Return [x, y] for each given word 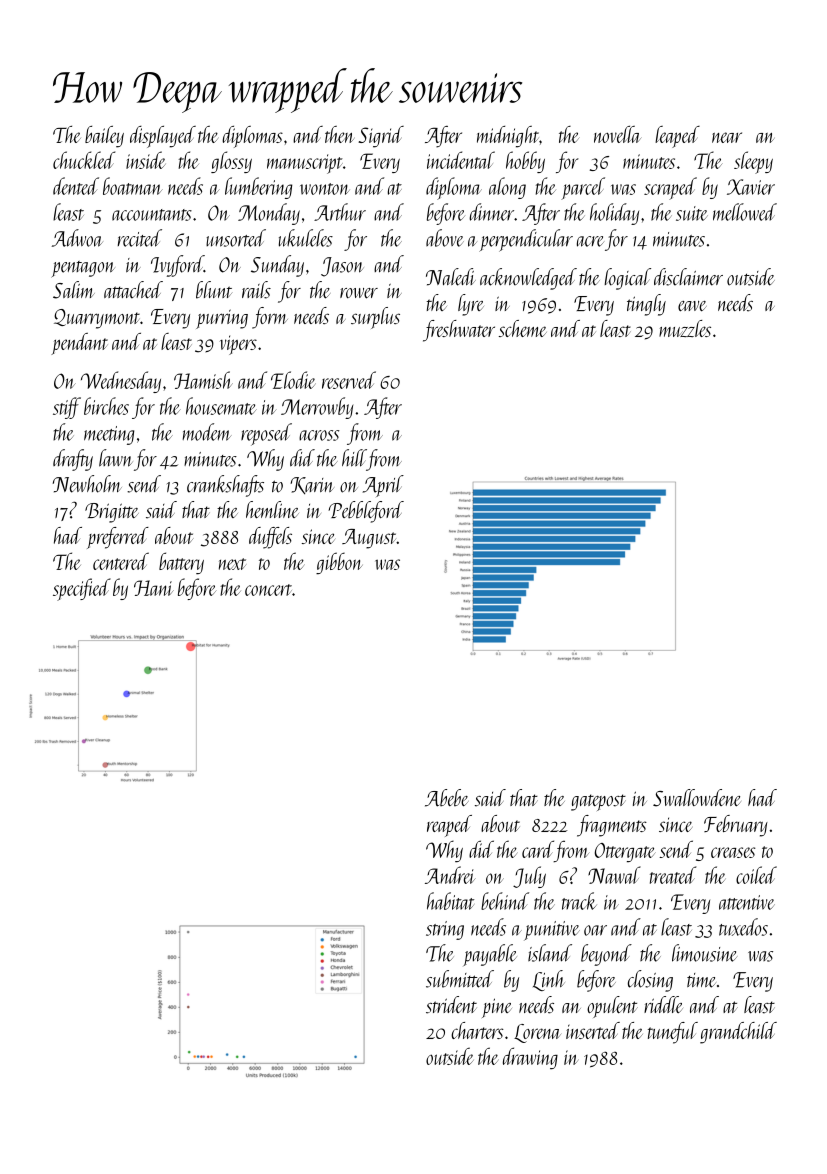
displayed [163, 137]
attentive [747, 902]
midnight [508, 137]
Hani [154, 588]
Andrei [450, 875]
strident [451, 1005]
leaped [677, 137]
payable [490, 955]
